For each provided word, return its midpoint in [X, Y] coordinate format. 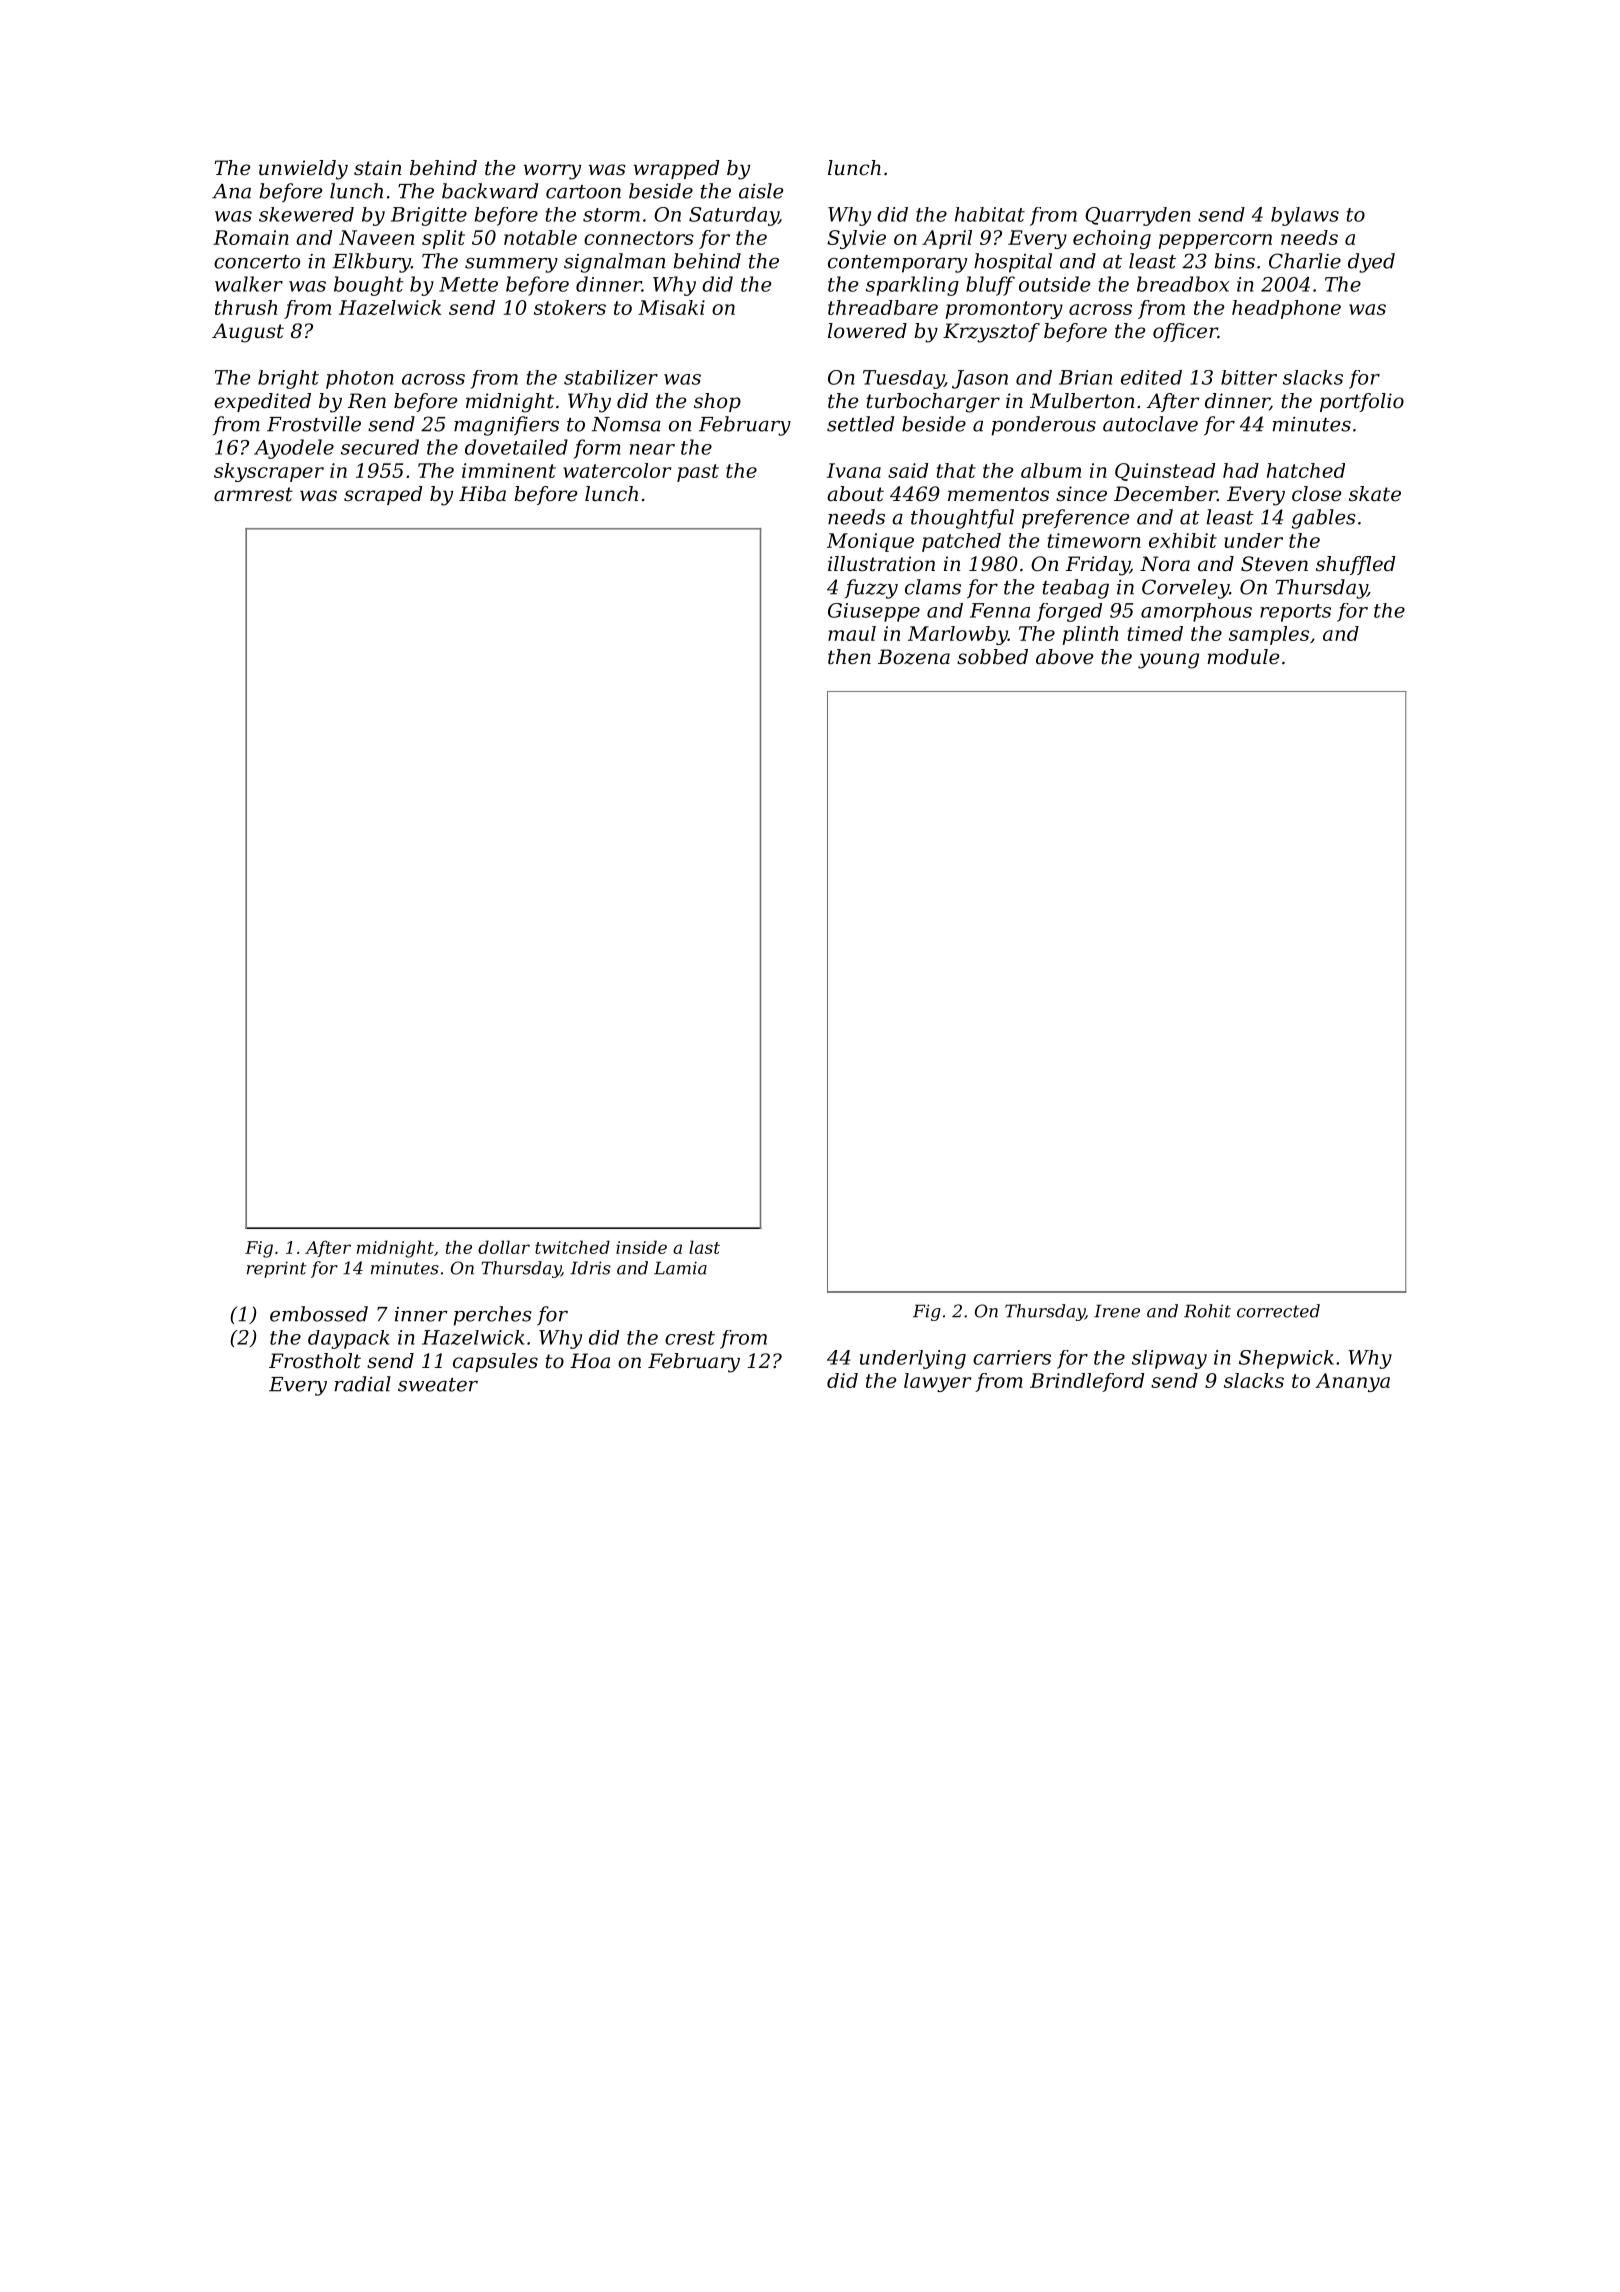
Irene [1117, 1311]
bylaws [1305, 216]
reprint [276, 1269]
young [1168, 661]
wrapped [676, 169]
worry [552, 172]
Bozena [914, 657]
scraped [383, 495]
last [704, 1247]
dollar [504, 1247]
